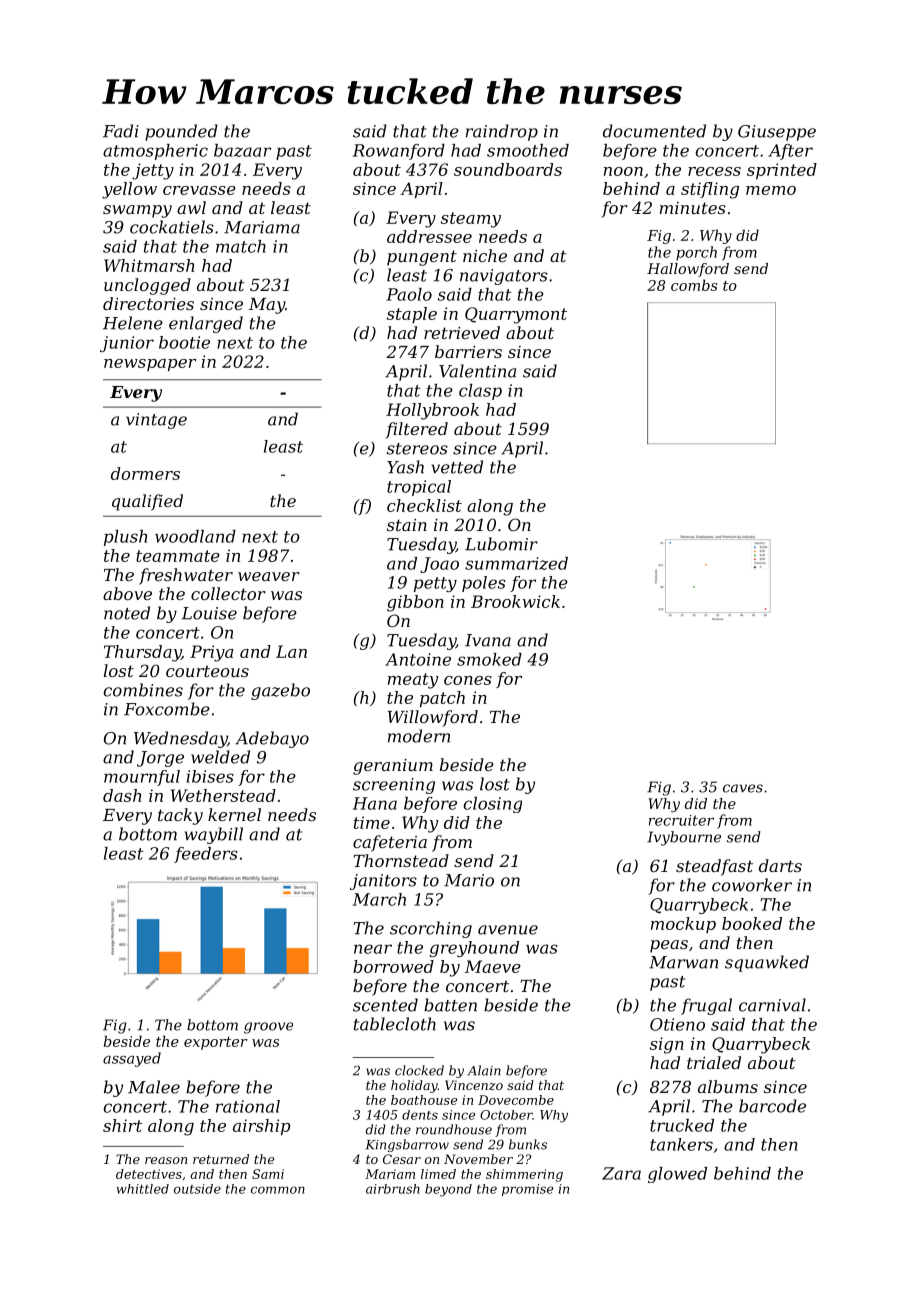  What do you see at coordinates (772, 1106) in the page?
I see `barcode` at bounding box center [772, 1106].
